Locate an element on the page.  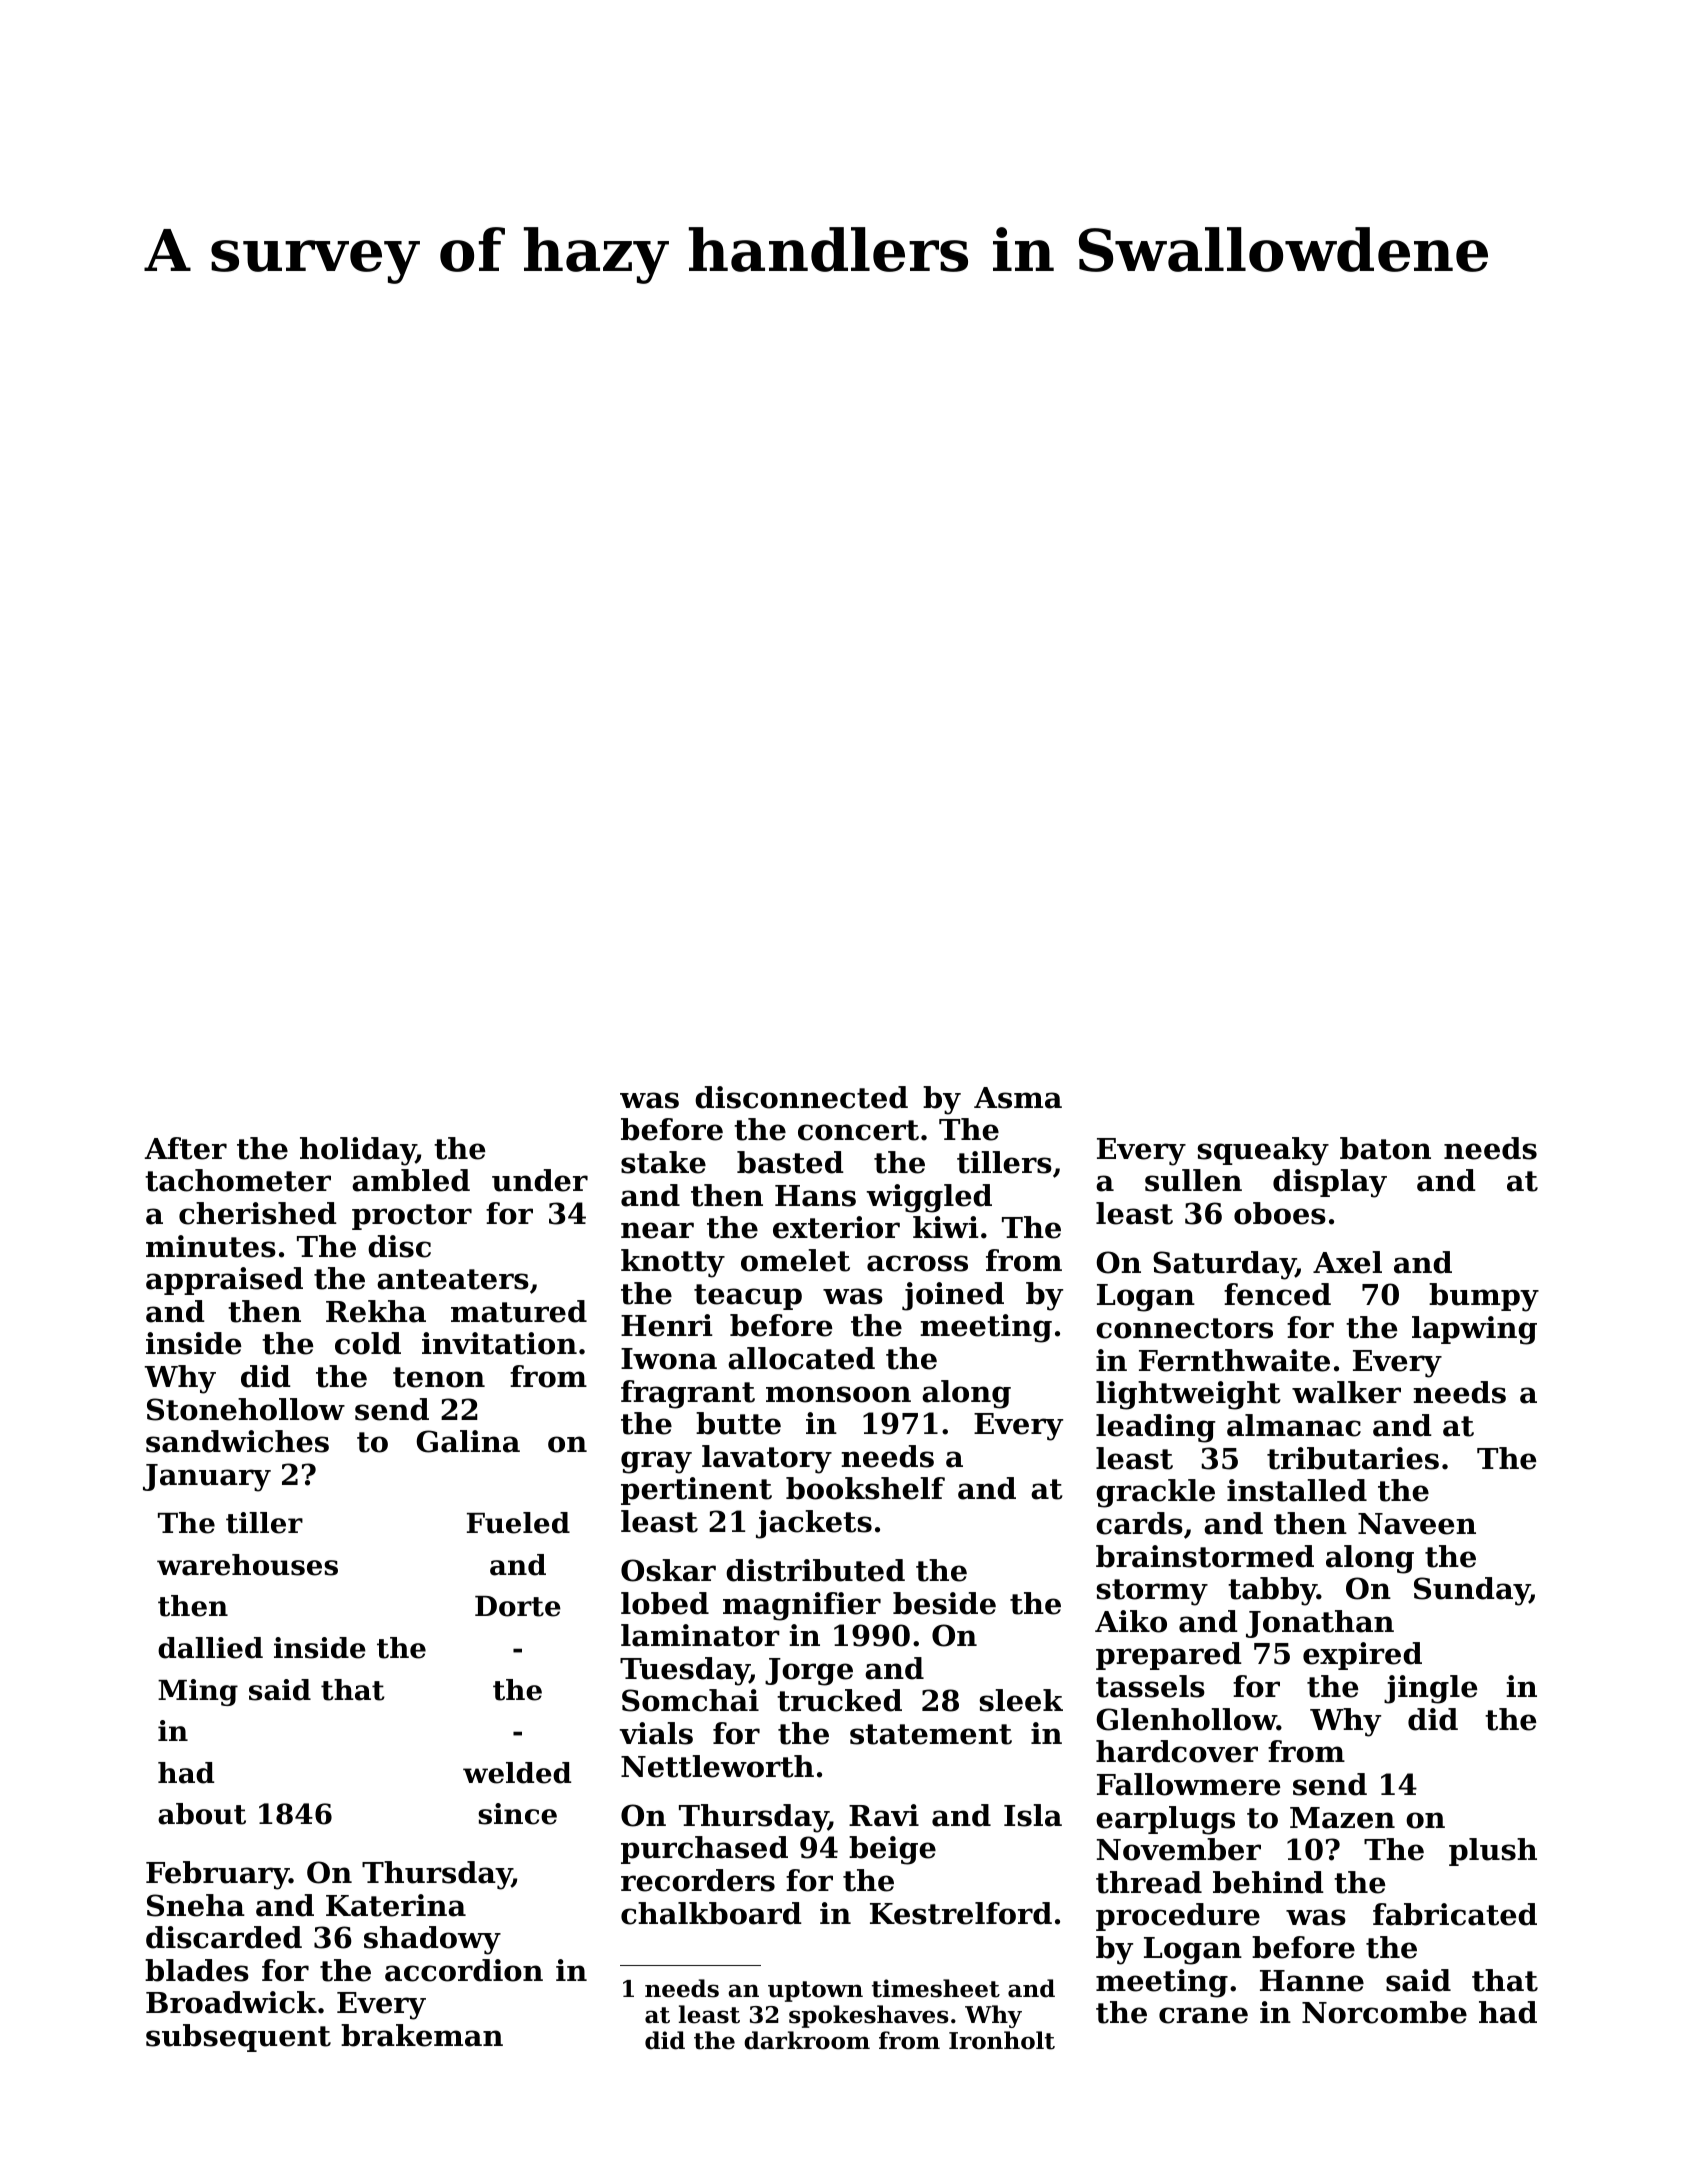
monsoon is located at coordinates (838, 1394).
